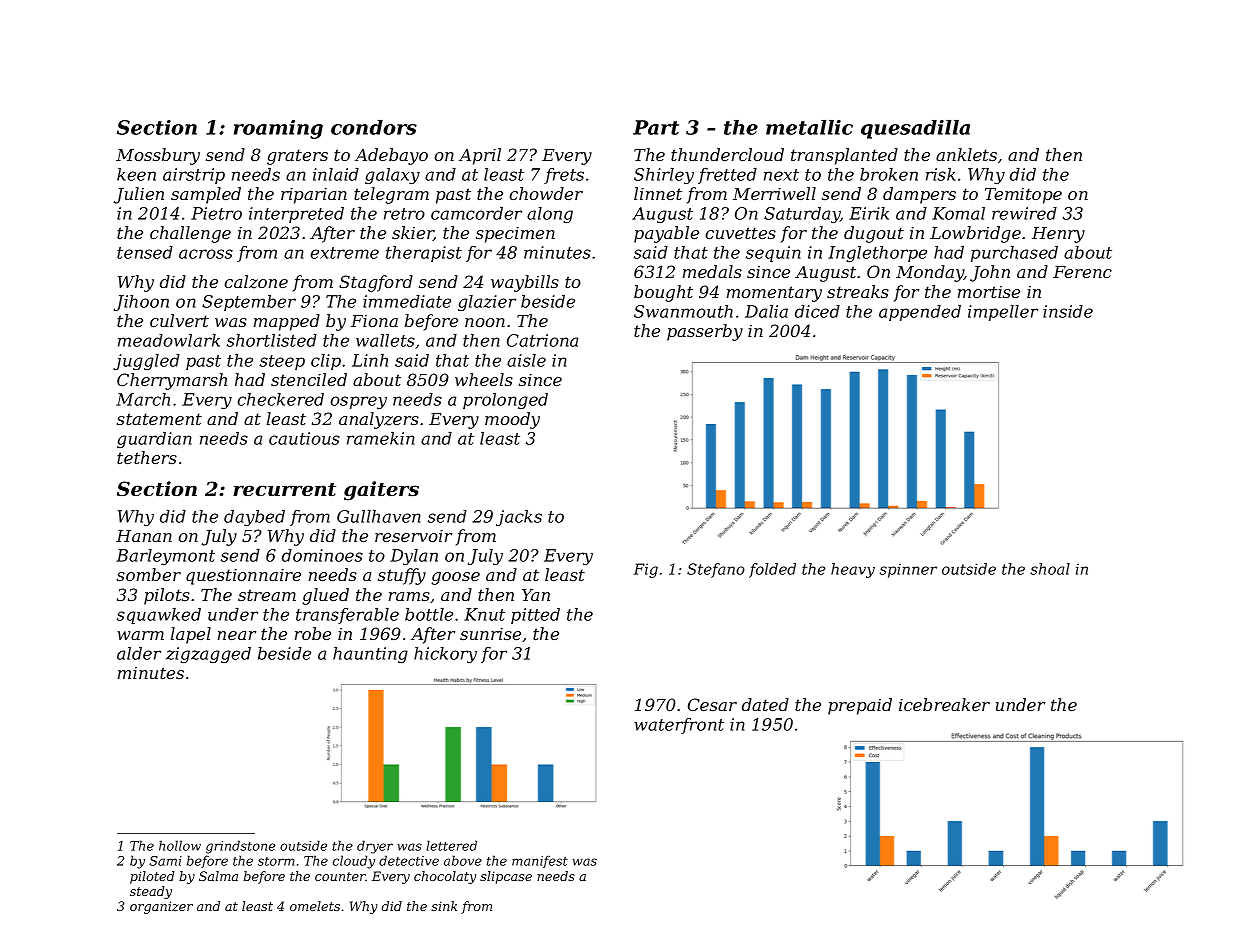  I want to click on cloudy, so click(354, 862).
